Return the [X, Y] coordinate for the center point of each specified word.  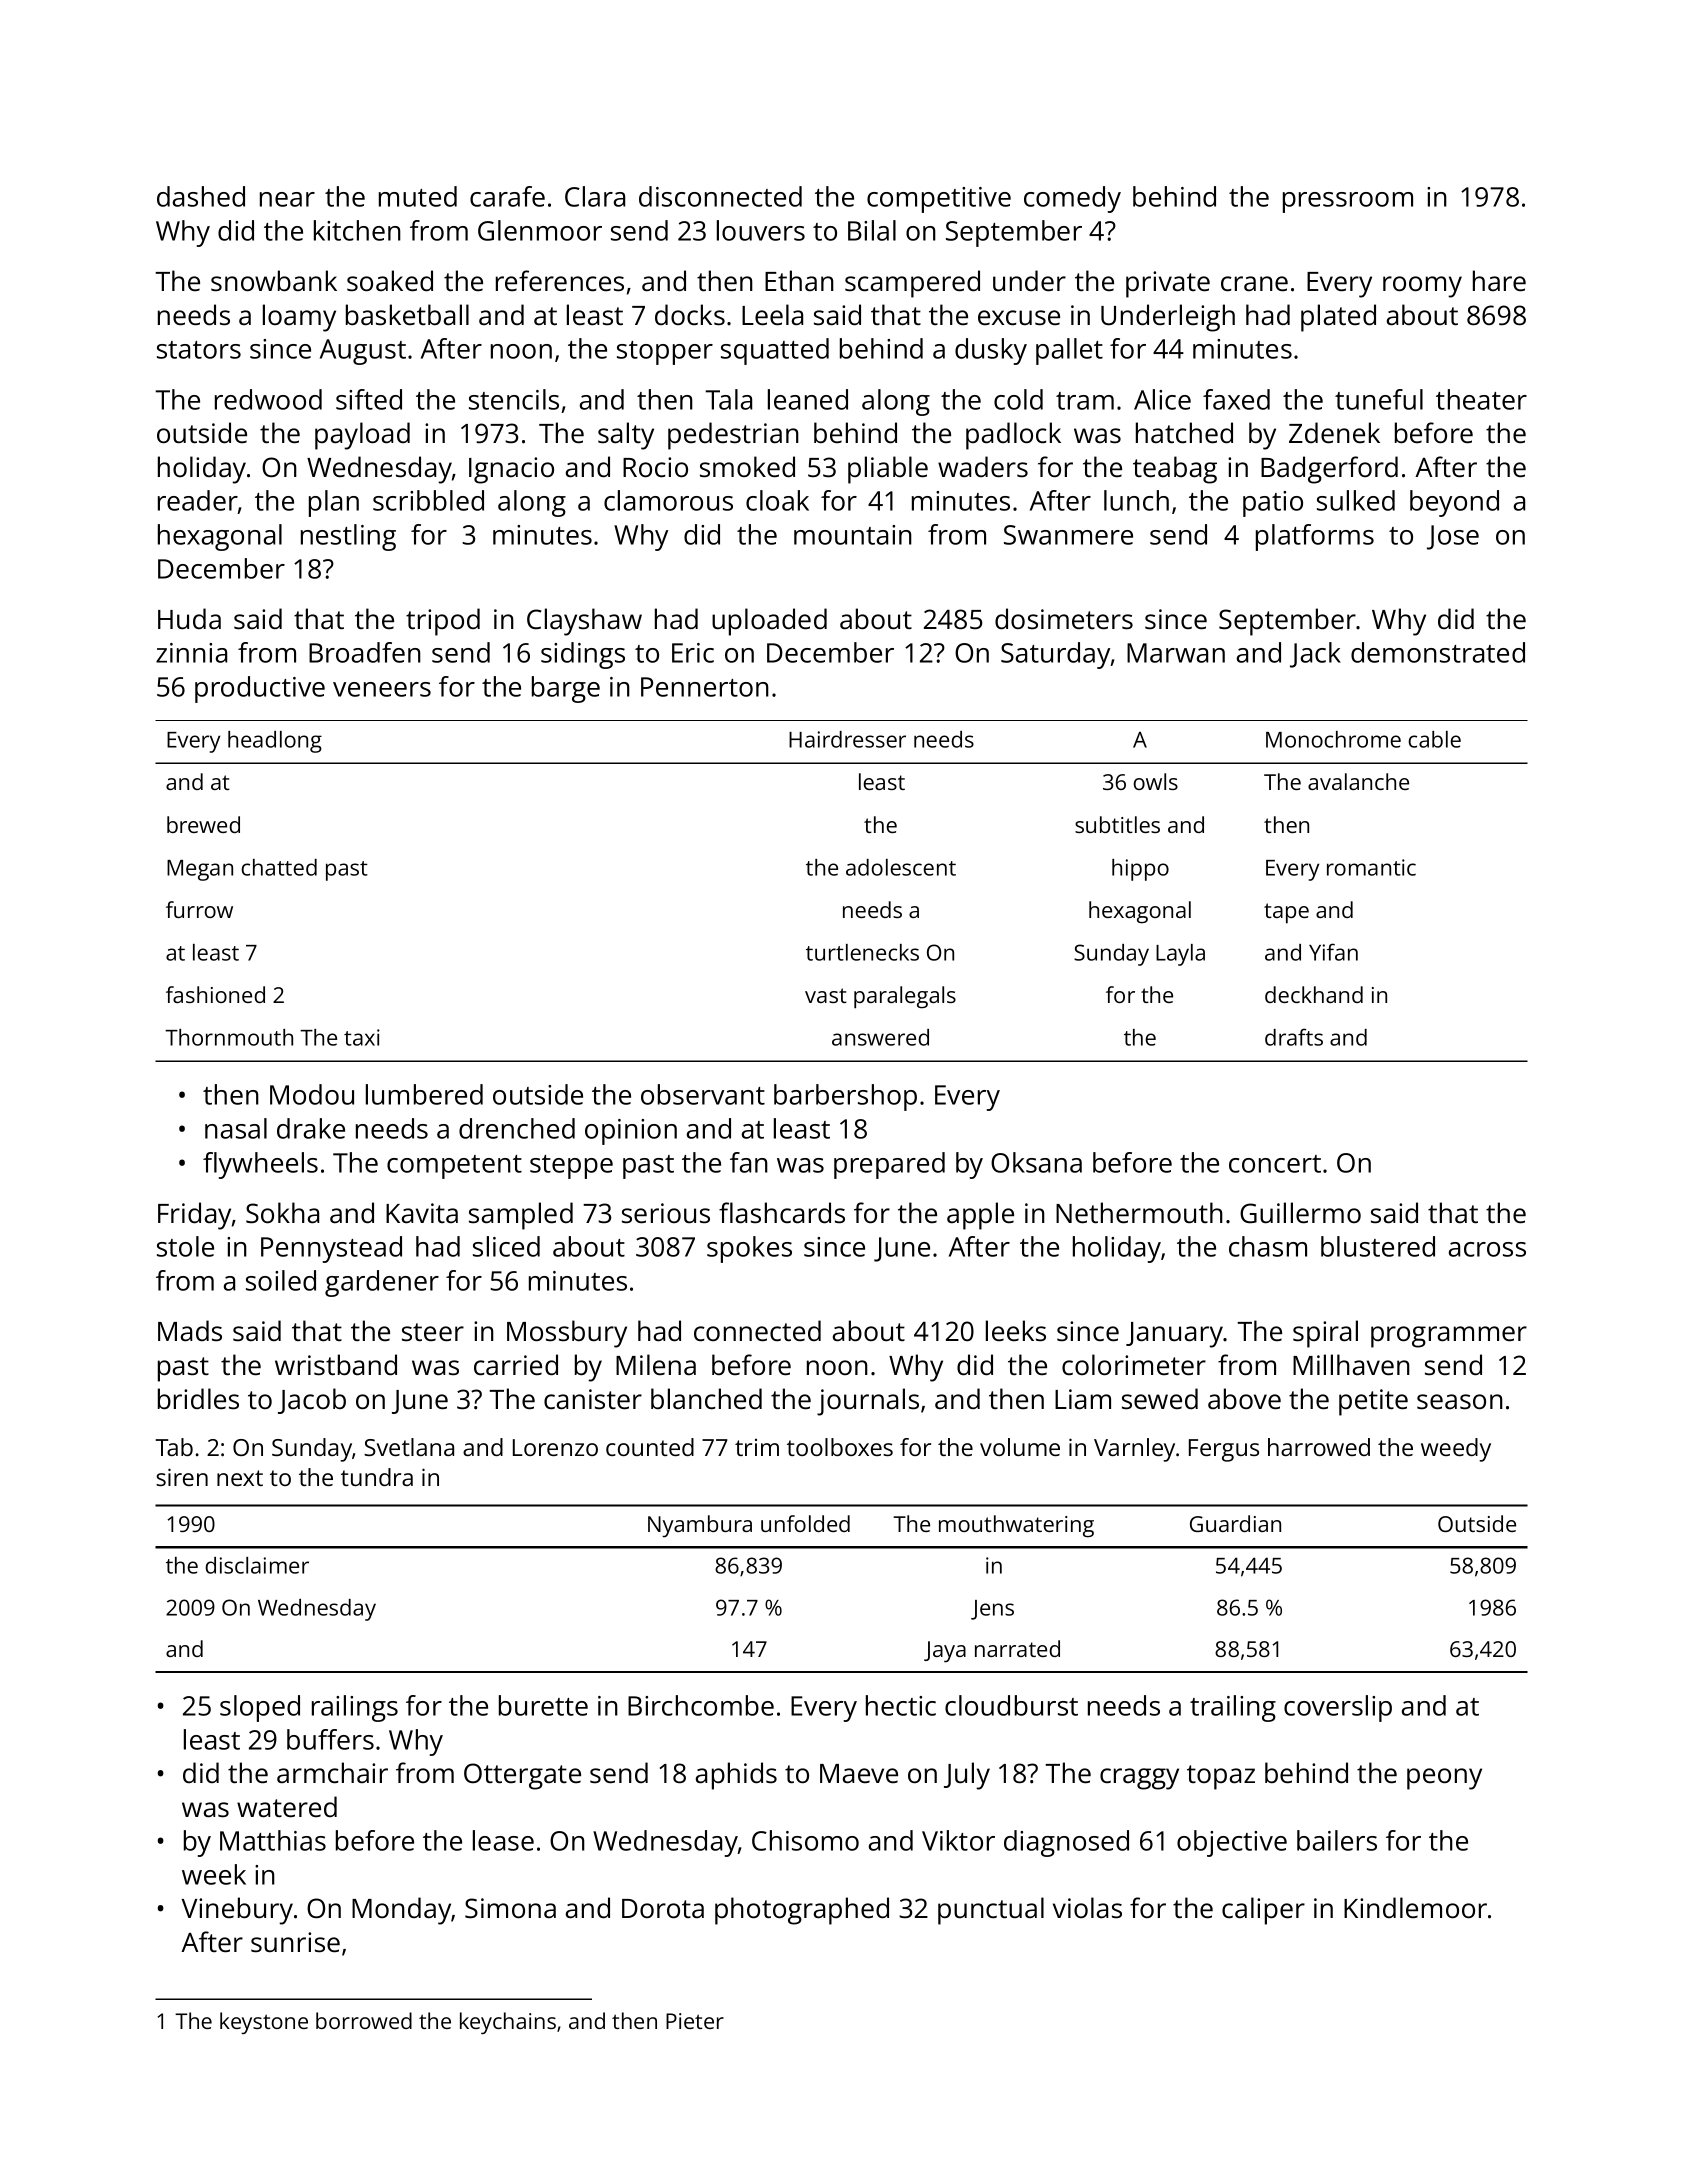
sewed [1160, 1399]
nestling [348, 537]
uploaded [769, 622]
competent [454, 1167]
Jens [992, 1610]
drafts [1294, 1037]
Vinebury [237, 1911]
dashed [201, 196]
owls [1155, 781]
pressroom [1348, 202]
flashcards [782, 1213]
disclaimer [257, 1565]
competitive [939, 200]
